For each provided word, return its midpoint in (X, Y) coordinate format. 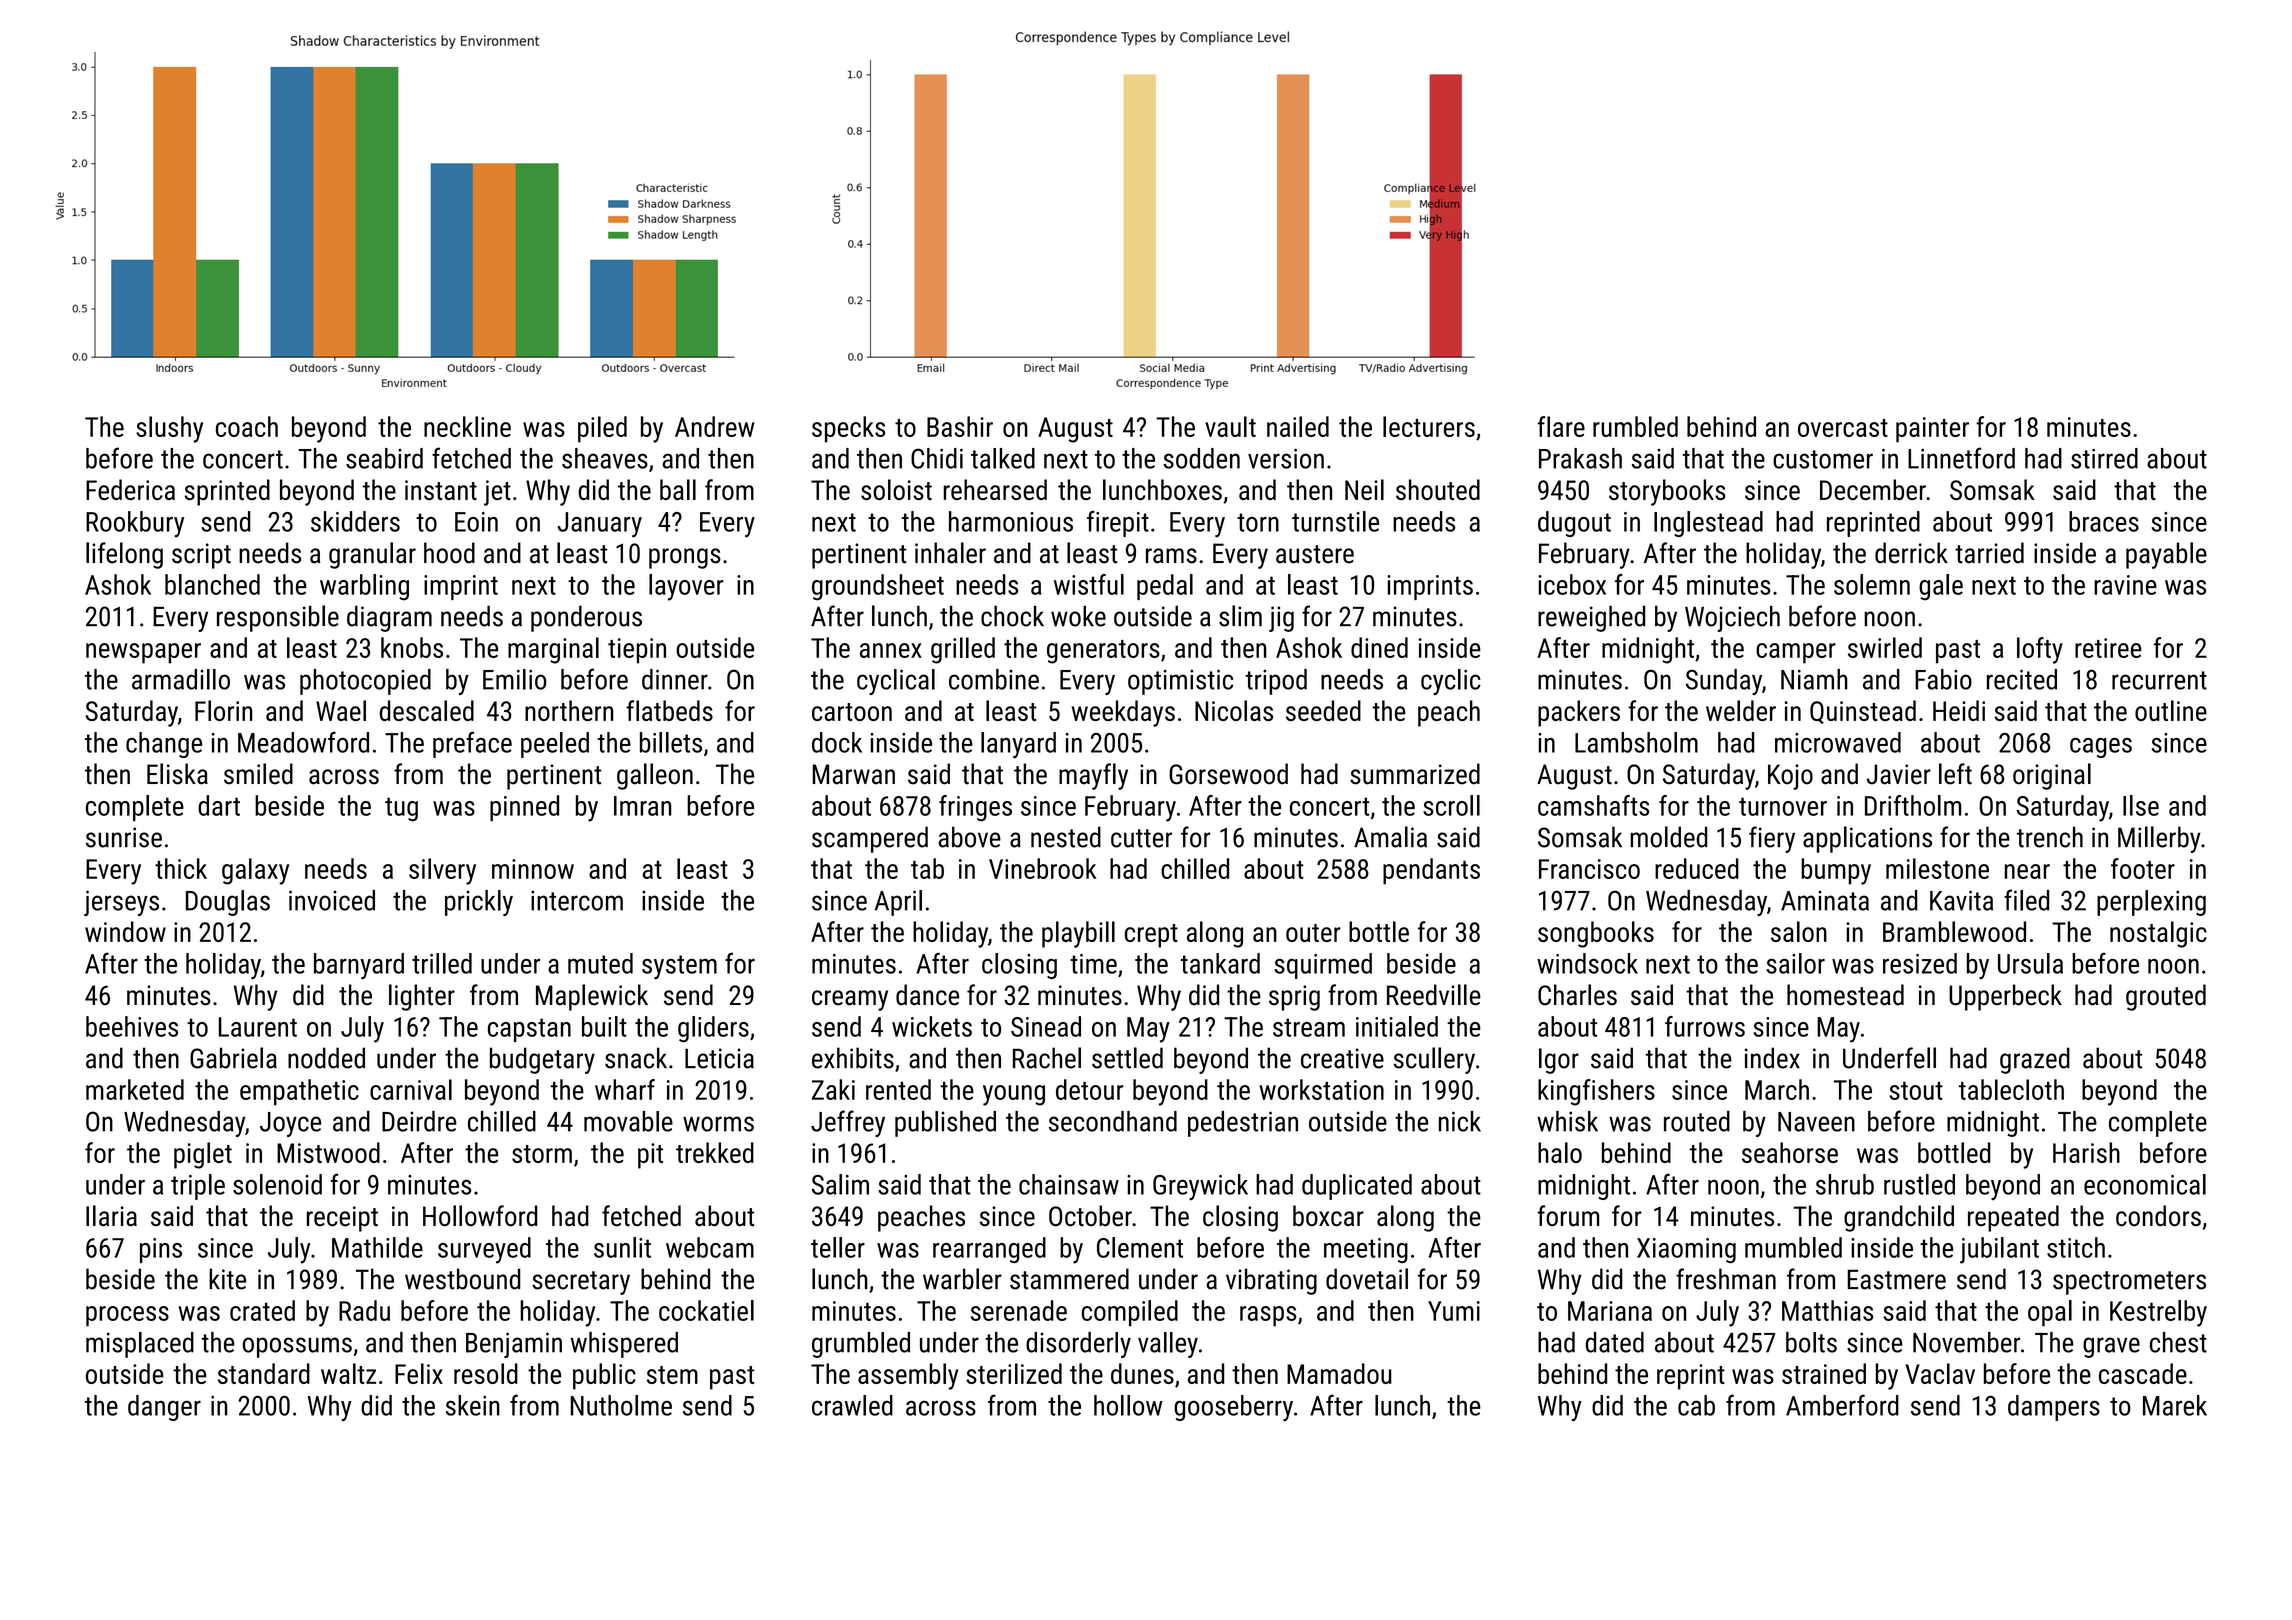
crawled (852, 1405)
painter (1932, 430)
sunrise (124, 837)
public (604, 1376)
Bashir (960, 426)
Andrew (715, 426)
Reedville (1434, 995)
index (1772, 1058)
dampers (2054, 1408)
